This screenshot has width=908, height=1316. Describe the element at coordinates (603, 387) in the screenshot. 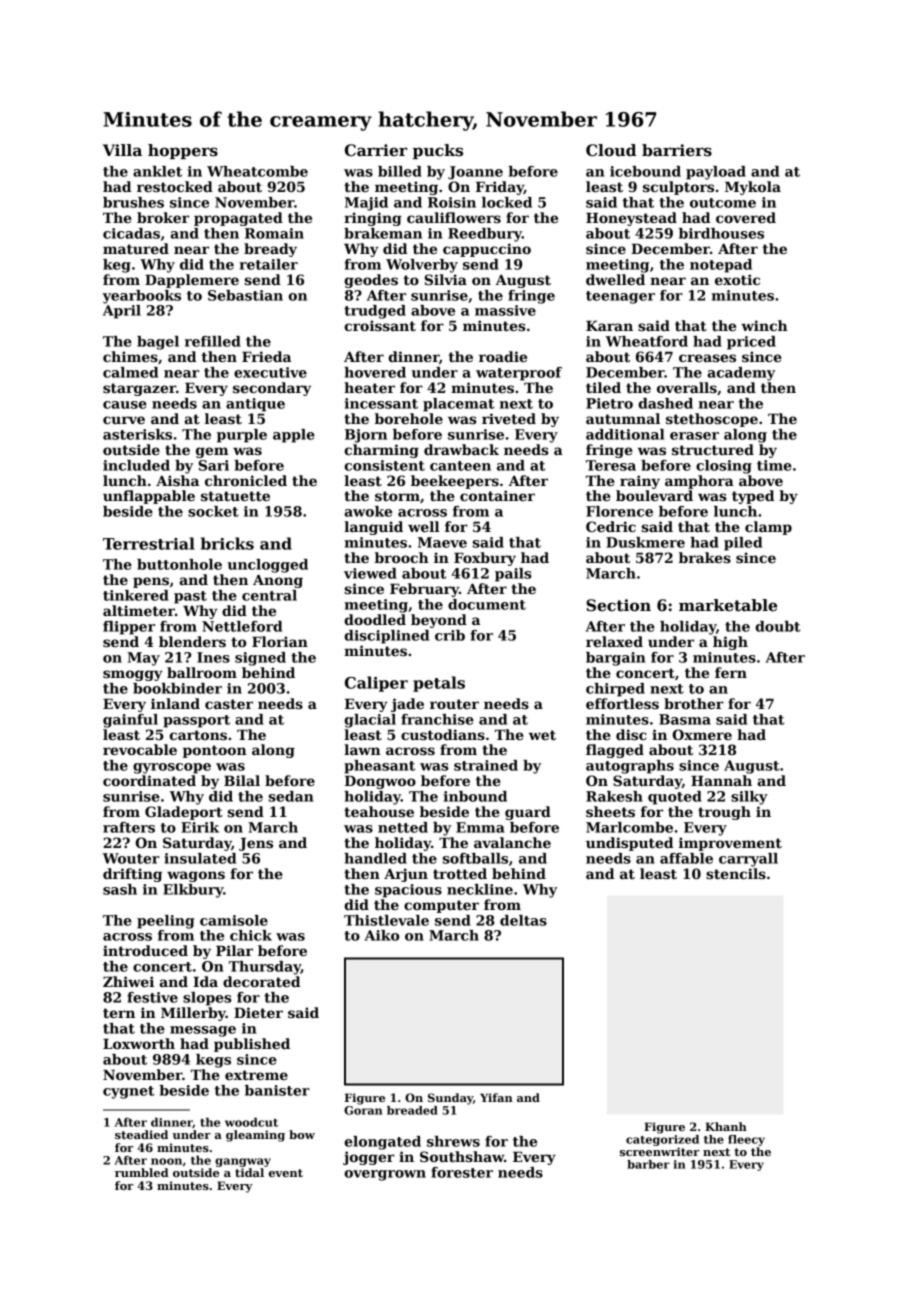

I see `tiled` at that location.
